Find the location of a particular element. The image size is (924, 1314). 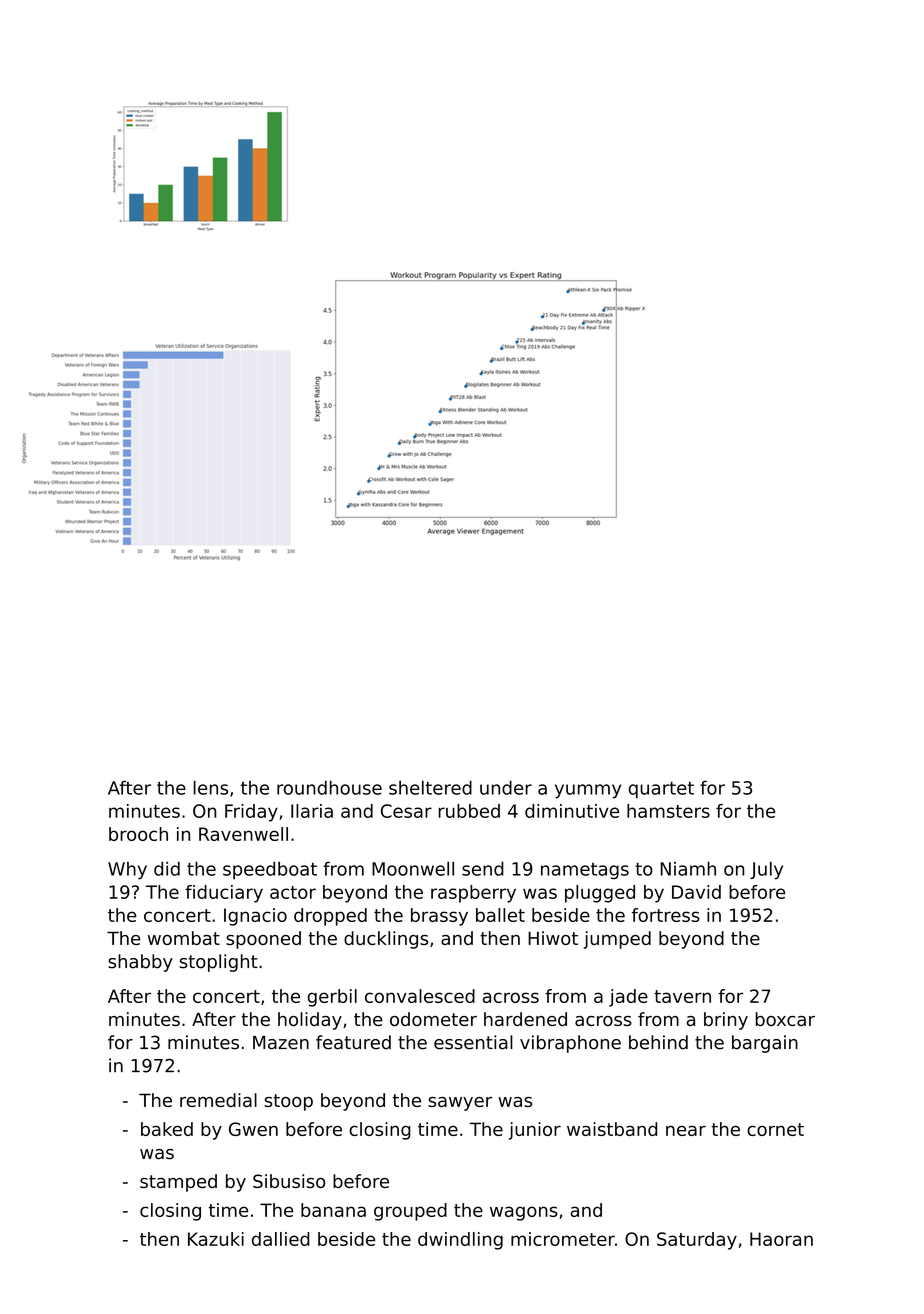

quartet is located at coordinates (661, 790).
